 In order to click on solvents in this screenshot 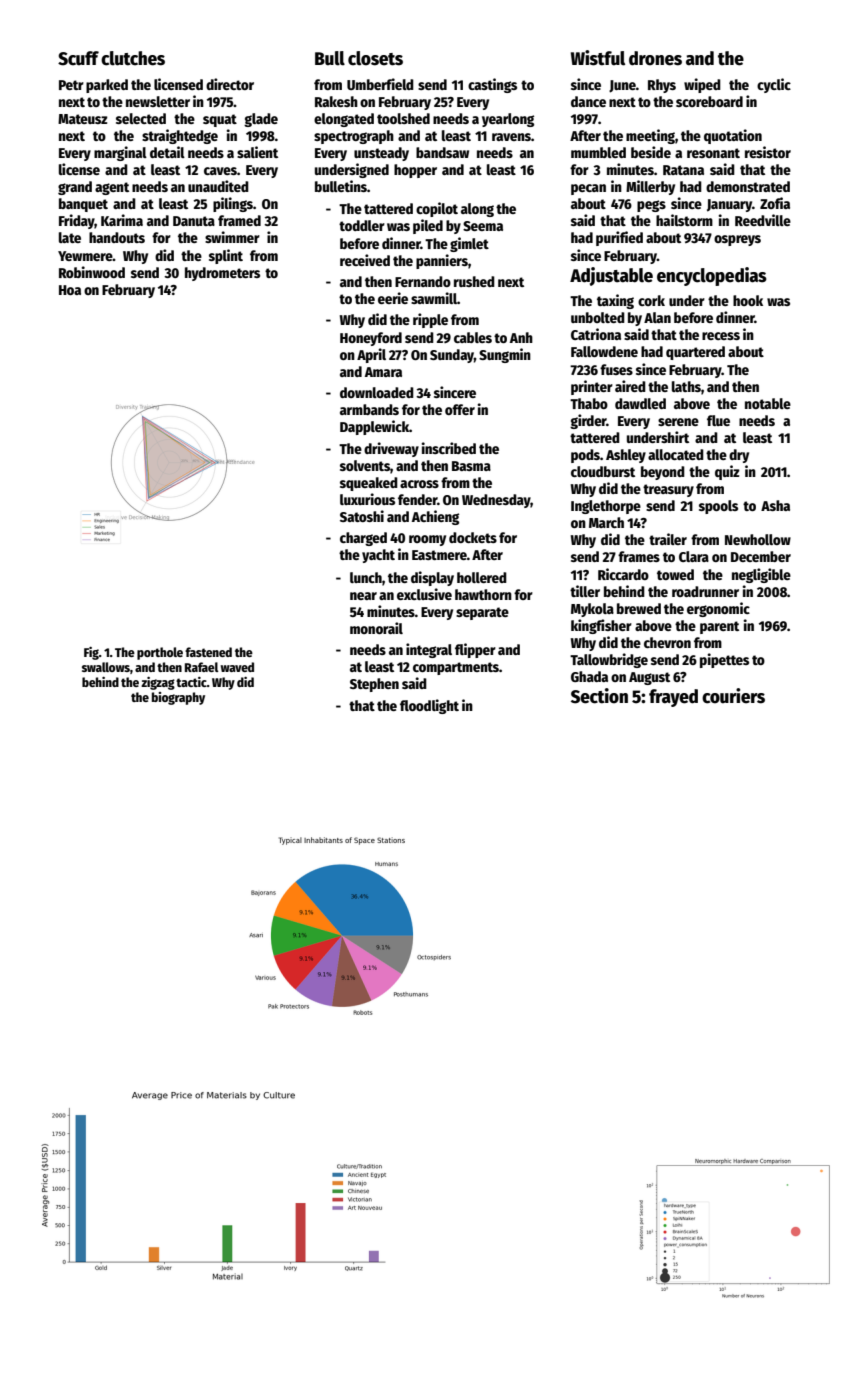, I will do `click(365, 465)`.
